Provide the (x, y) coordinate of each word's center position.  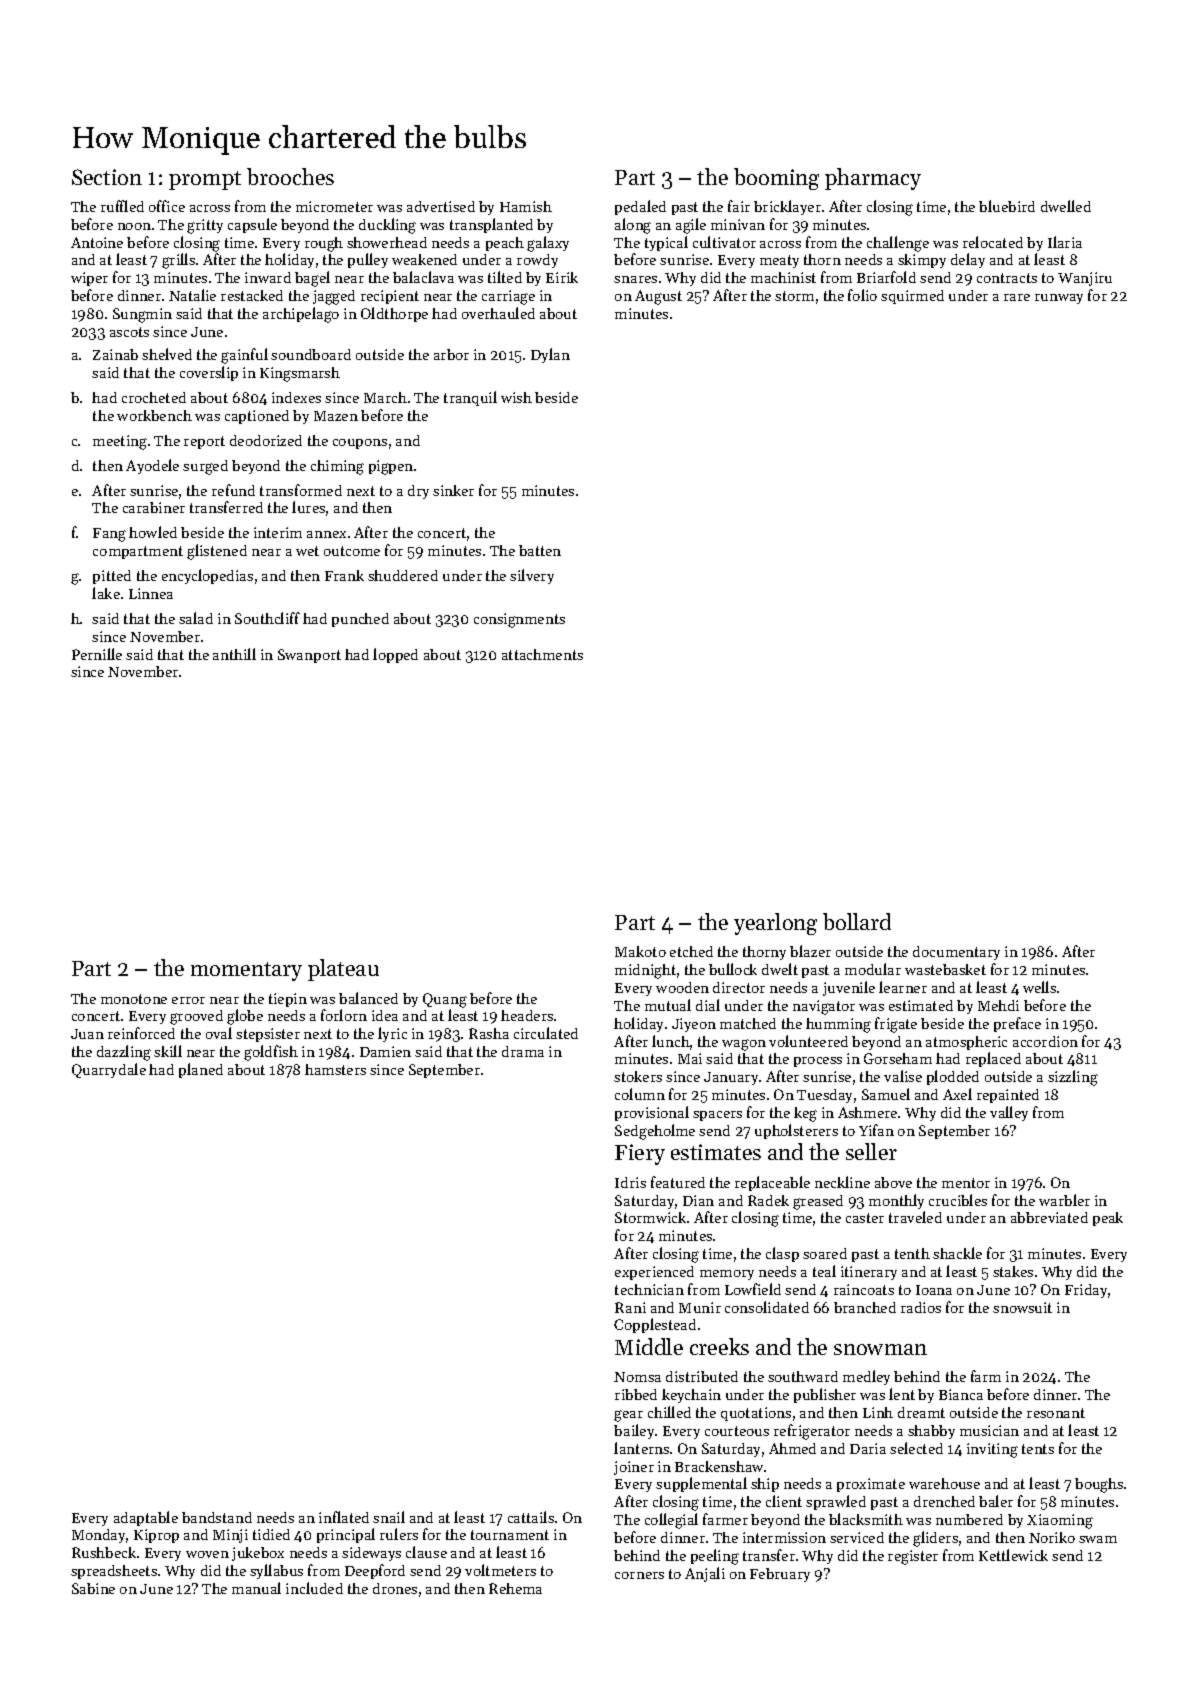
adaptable (146, 1518)
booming (776, 179)
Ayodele (152, 466)
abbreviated (1049, 1217)
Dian (698, 1200)
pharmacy (873, 179)
